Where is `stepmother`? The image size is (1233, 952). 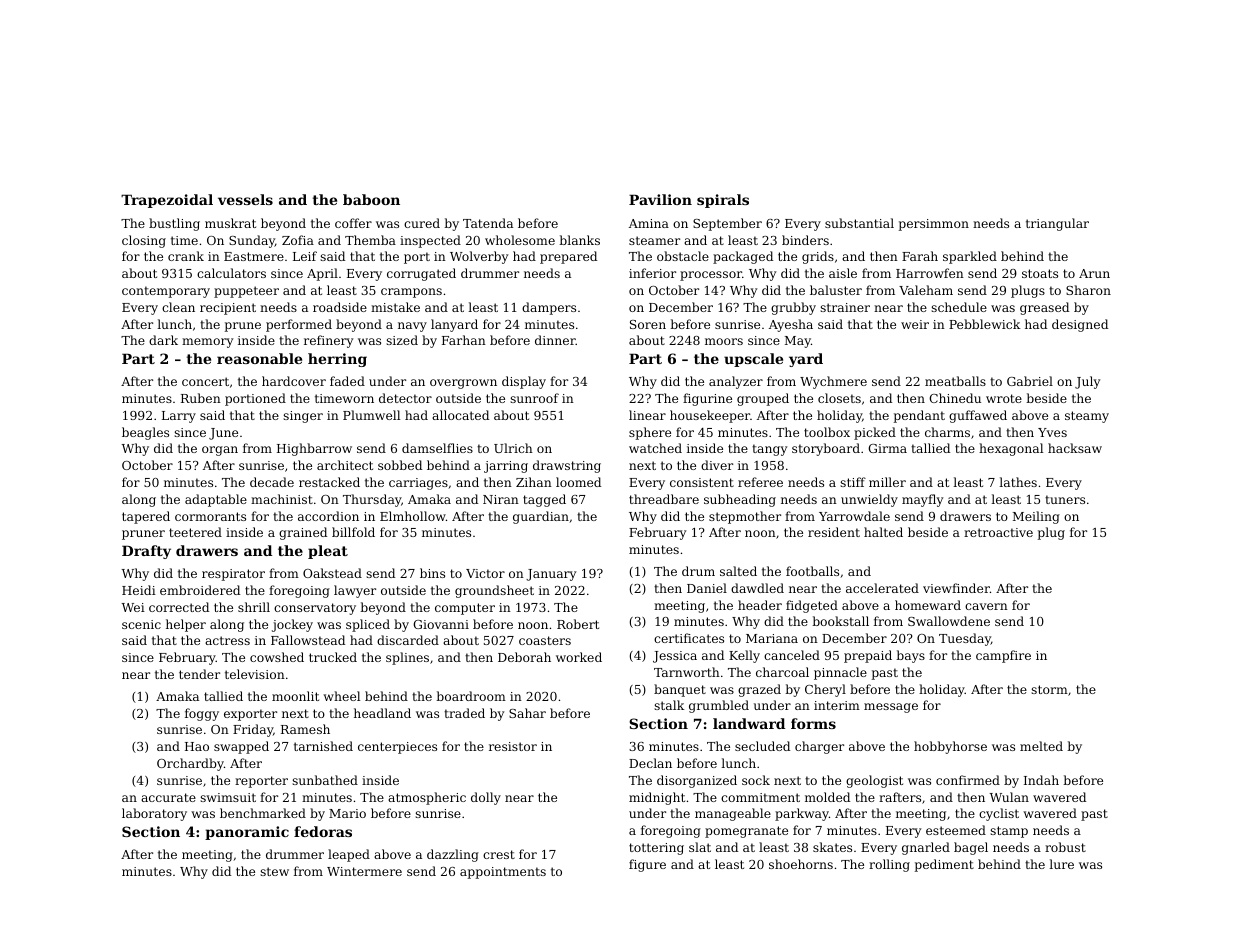 stepmother is located at coordinates (745, 517).
